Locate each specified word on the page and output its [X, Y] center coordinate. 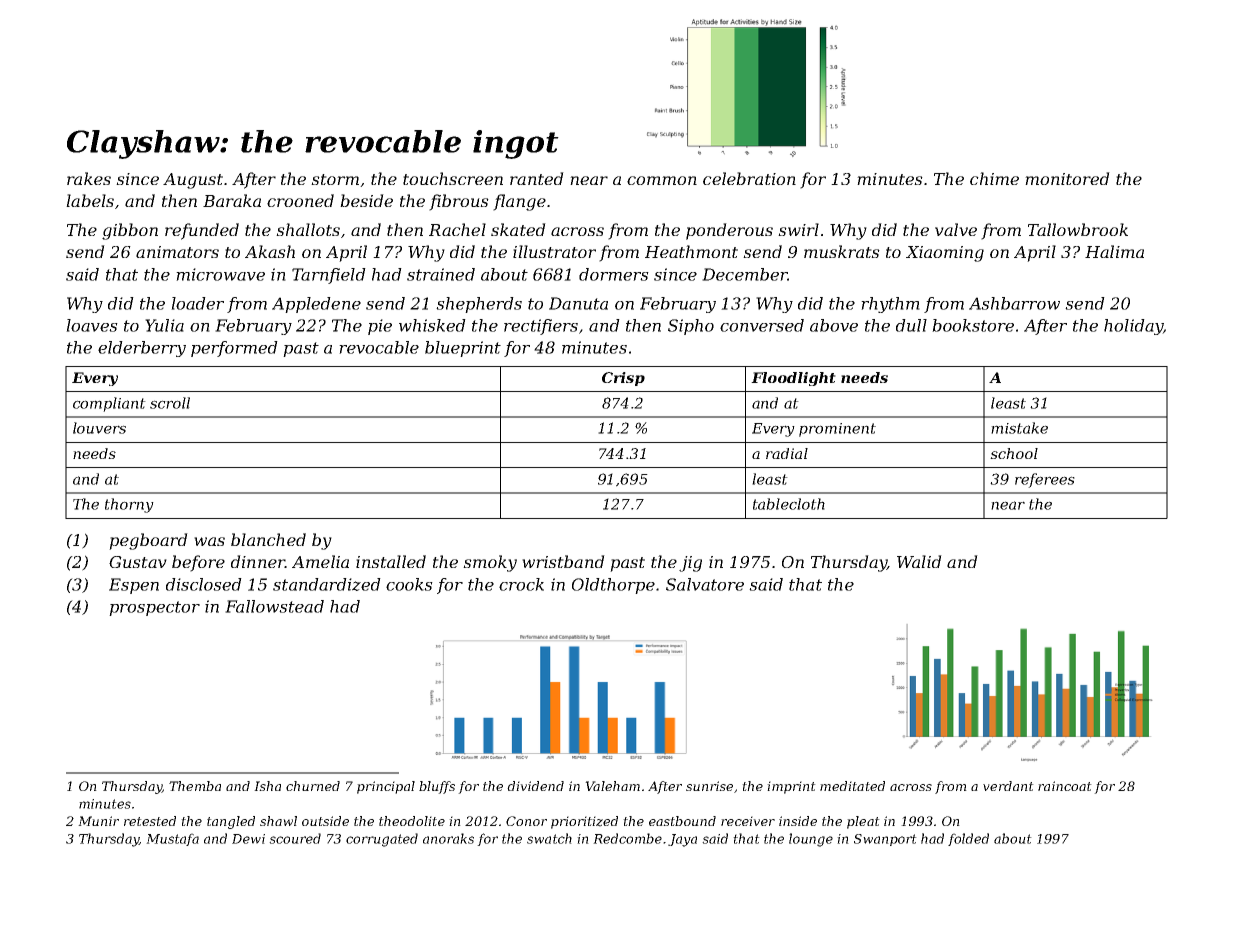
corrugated [382, 840]
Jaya [682, 840]
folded [968, 839]
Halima [1114, 251]
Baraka [232, 200]
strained [441, 274]
